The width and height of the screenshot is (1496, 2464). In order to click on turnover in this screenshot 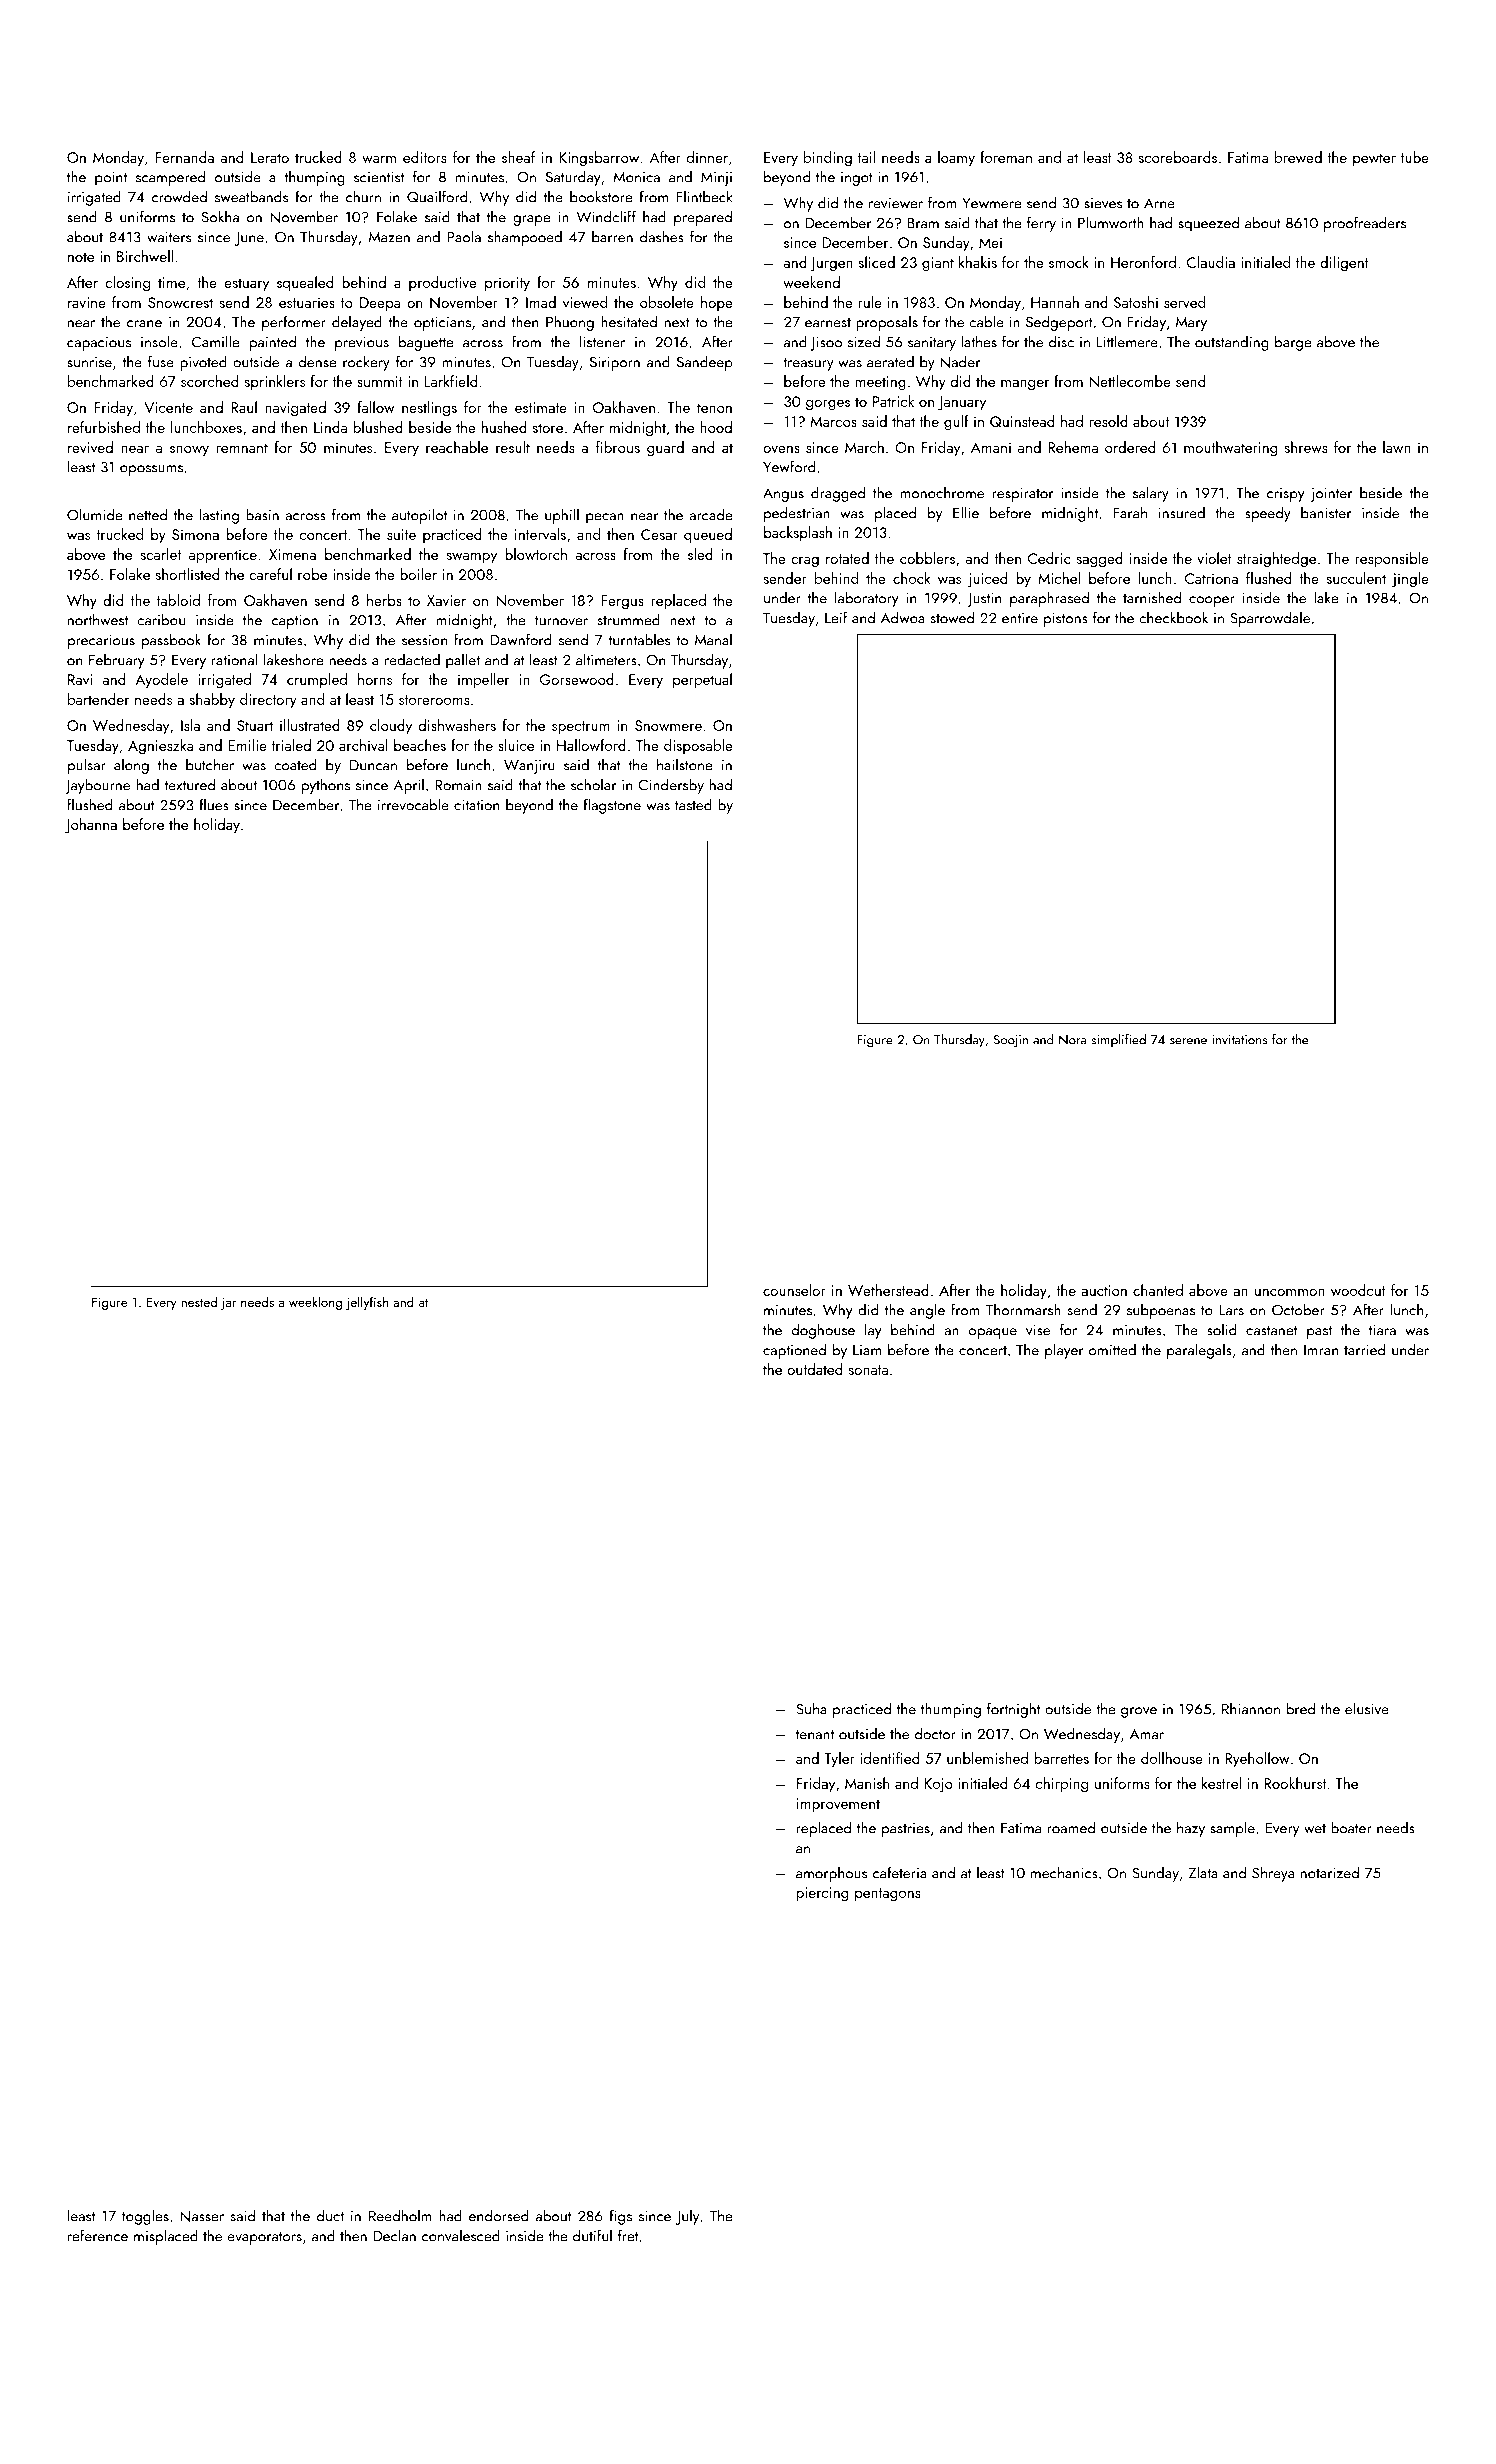, I will do `click(561, 621)`.
